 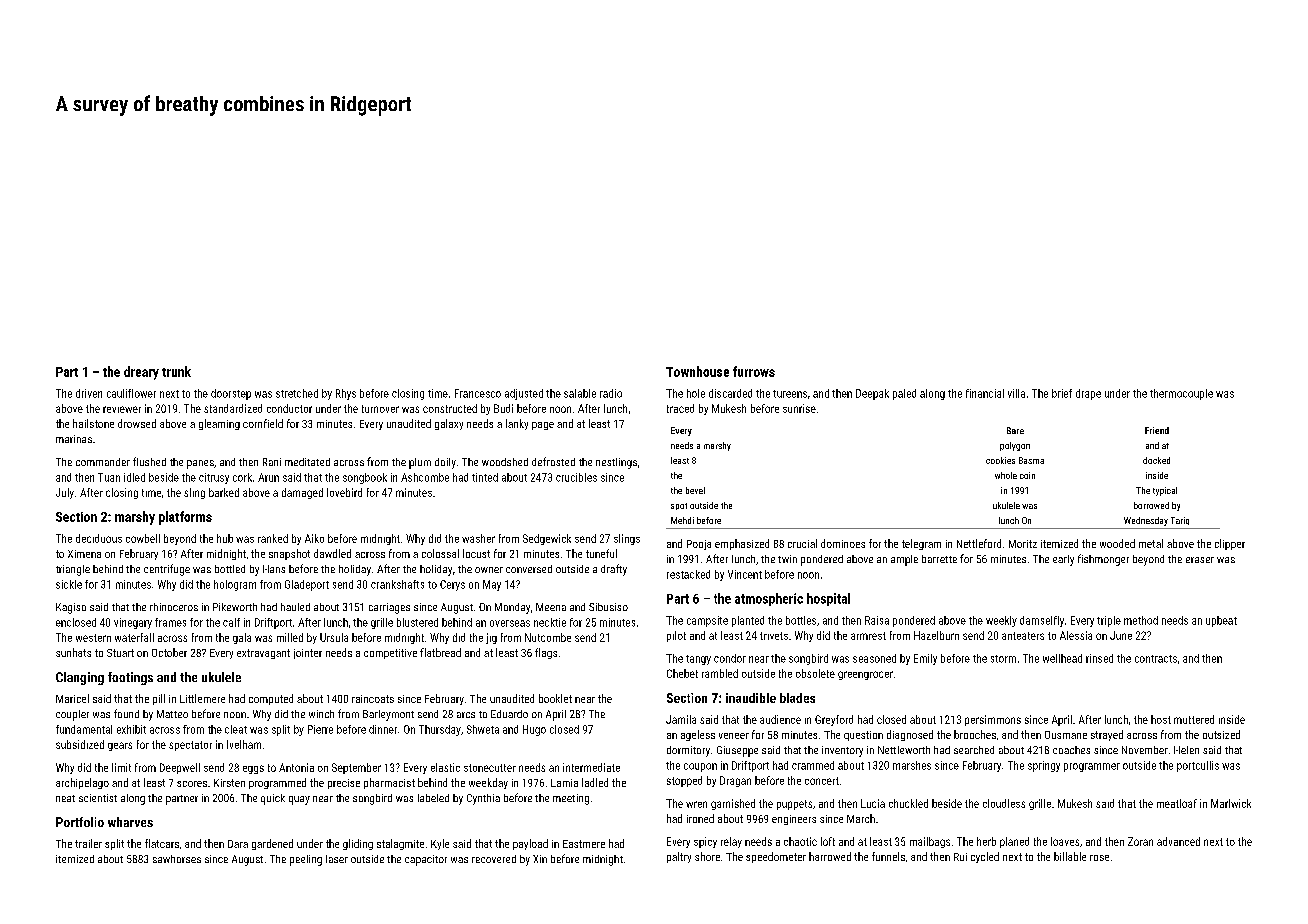 What do you see at coordinates (1031, 460) in the screenshot?
I see `Basma` at bounding box center [1031, 460].
